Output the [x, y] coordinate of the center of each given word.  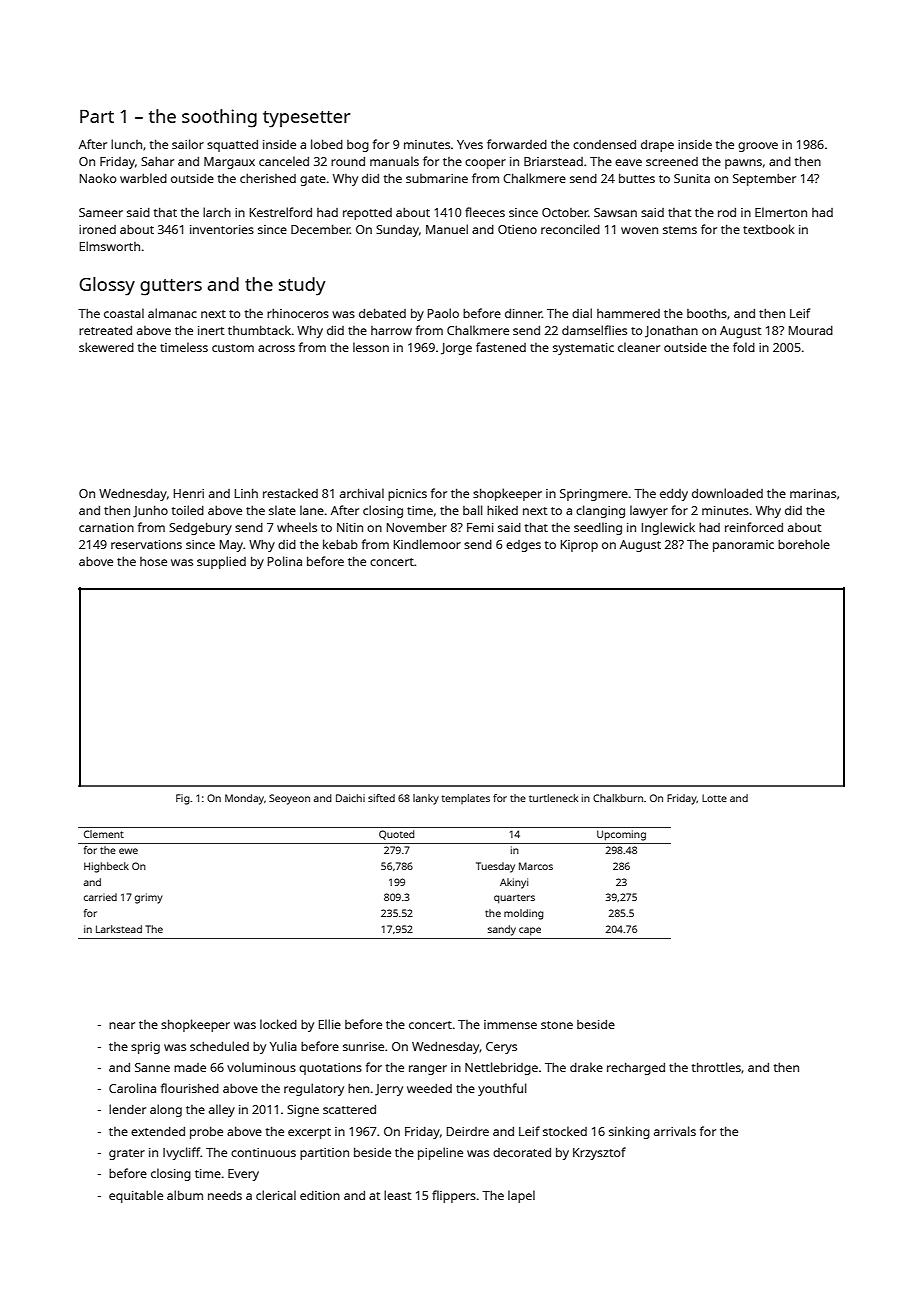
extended [158, 1131]
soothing [219, 118]
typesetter [307, 119]
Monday [244, 799]
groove [758, 147]
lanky [426, 799]
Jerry [389, 1090]
